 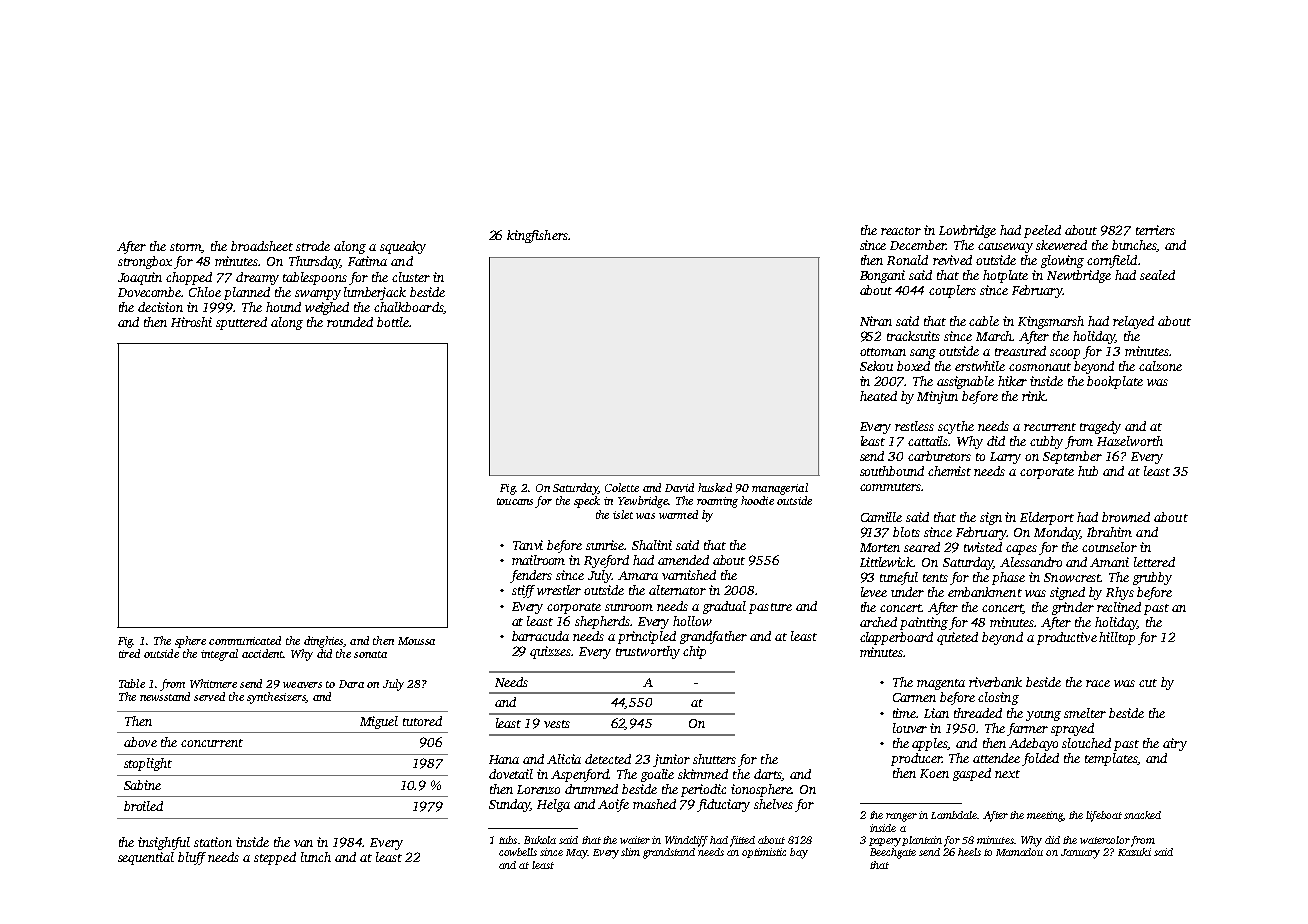 I want to click on mailroom, so click(x=538, y=560).
